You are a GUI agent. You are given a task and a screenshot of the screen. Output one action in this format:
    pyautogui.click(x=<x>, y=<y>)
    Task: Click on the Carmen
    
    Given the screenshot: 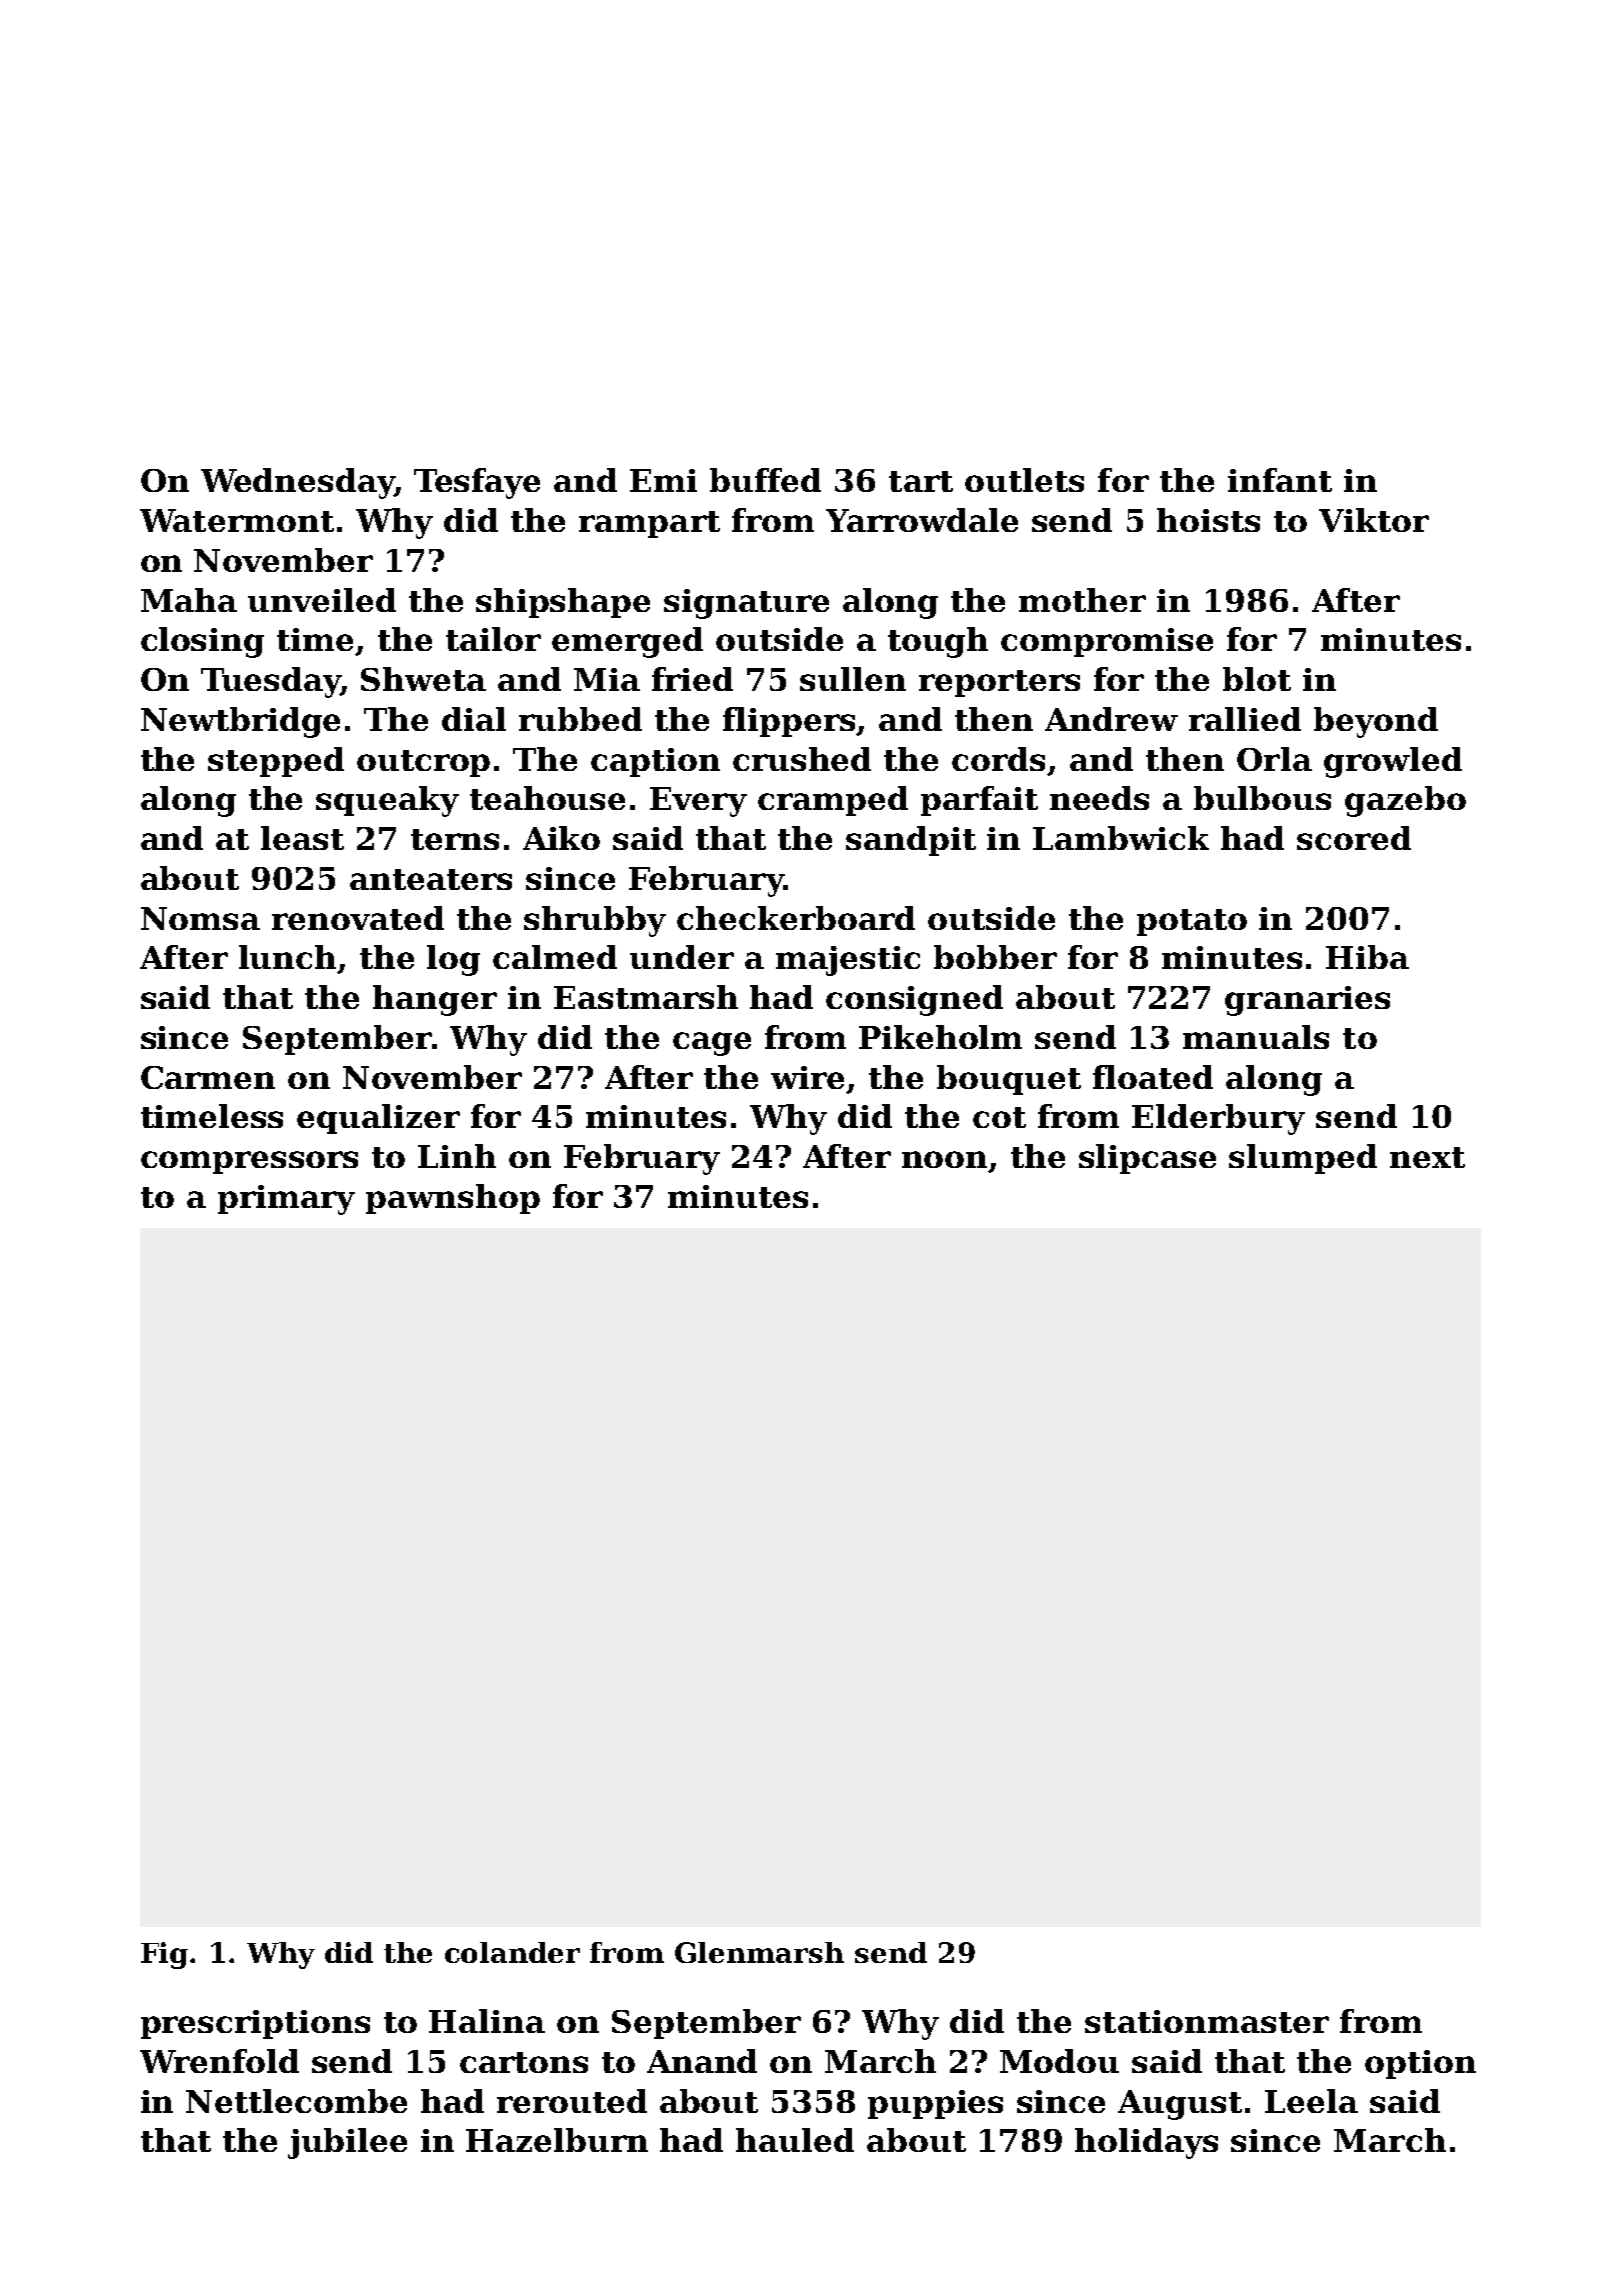 What is the action you would take?
    pyautogui.click(x=208, y=1077)
